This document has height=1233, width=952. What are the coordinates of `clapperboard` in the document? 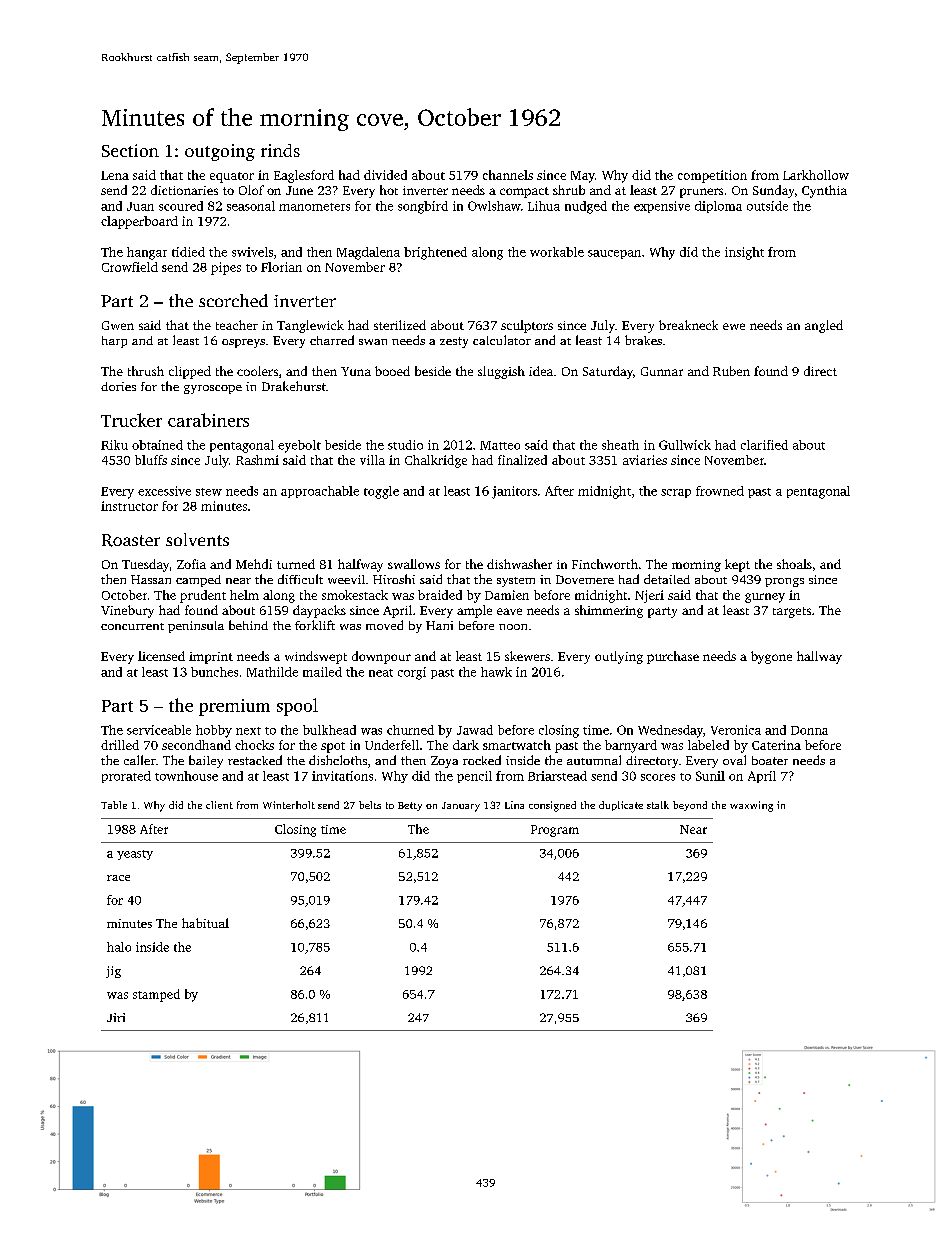 It's located at (139, 222).
